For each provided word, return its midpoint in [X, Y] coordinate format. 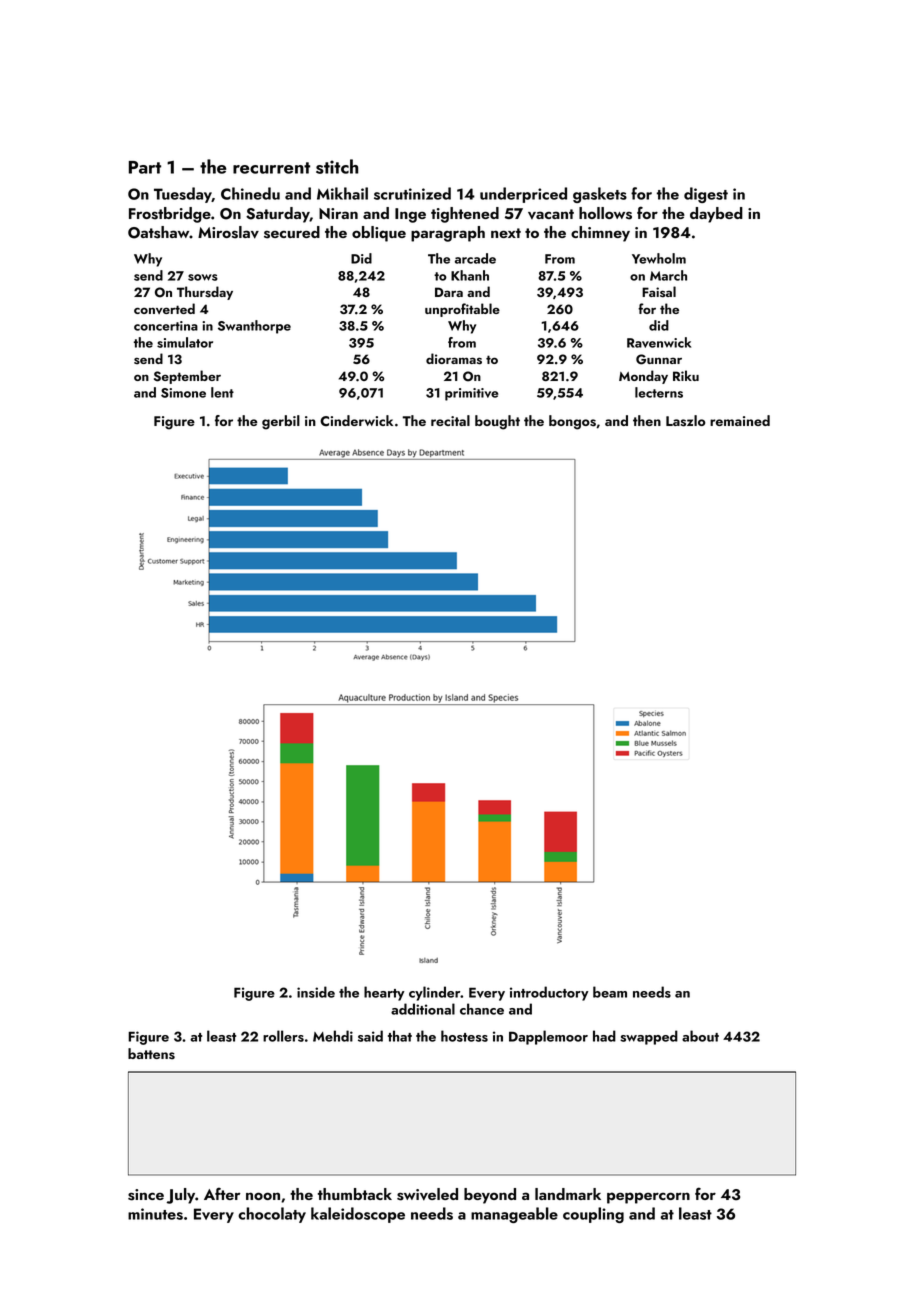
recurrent [271, 168]
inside [316, 992]
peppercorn [648, 1198]
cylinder [435, 993]
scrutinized [412, 193]
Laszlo [686, 421]
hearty [384, 993]
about [700, 1036]
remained [740, 420]
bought [497, 422]
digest [706, 195]
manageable [514, 1215]
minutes [155, 1214]
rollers [283, 1036]
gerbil [281, 422]
